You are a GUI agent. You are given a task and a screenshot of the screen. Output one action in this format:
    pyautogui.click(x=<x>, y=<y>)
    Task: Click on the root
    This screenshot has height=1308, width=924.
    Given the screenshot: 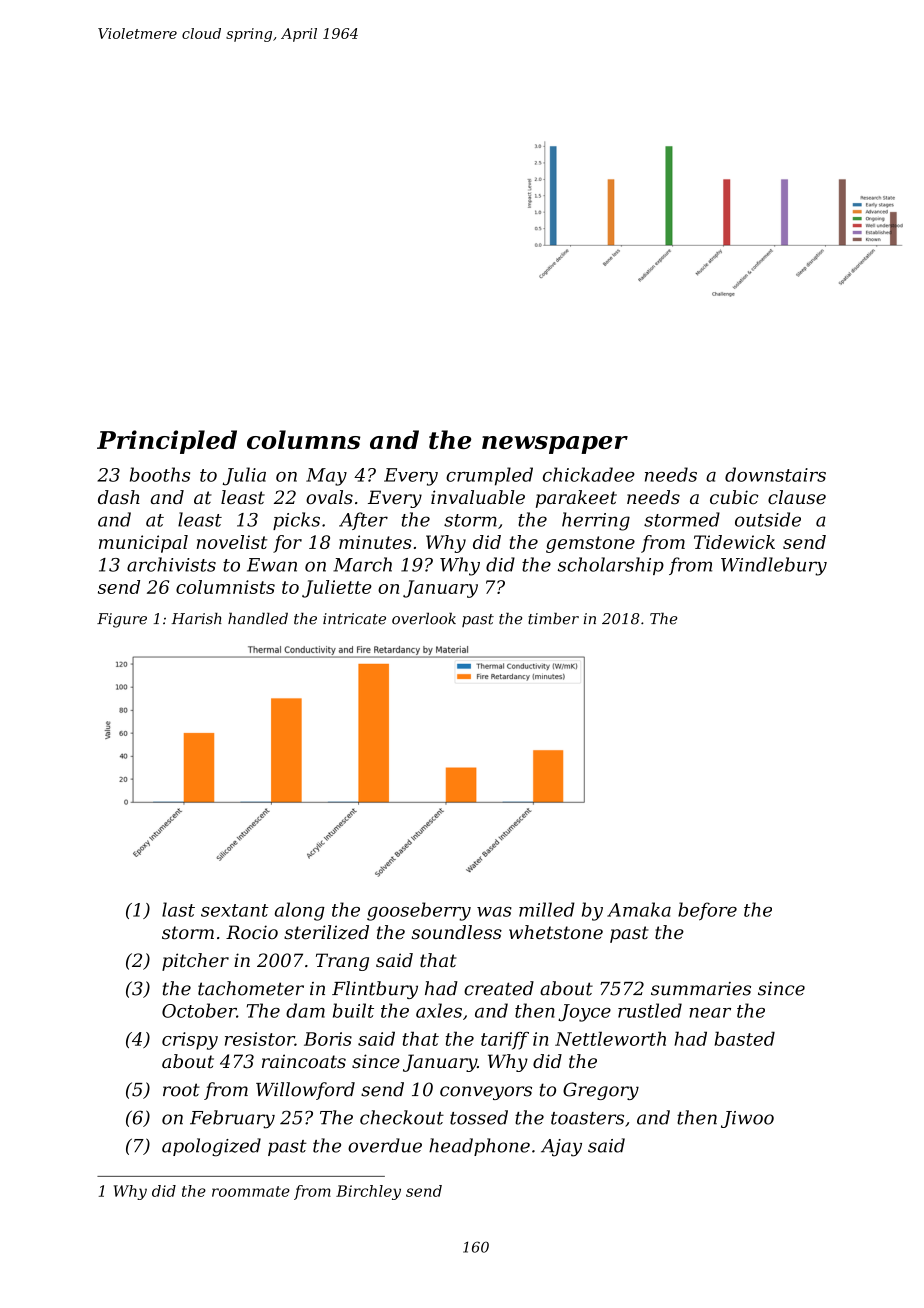 What is the action you would take?
    pyautogui.click(x=181, y=1090)
